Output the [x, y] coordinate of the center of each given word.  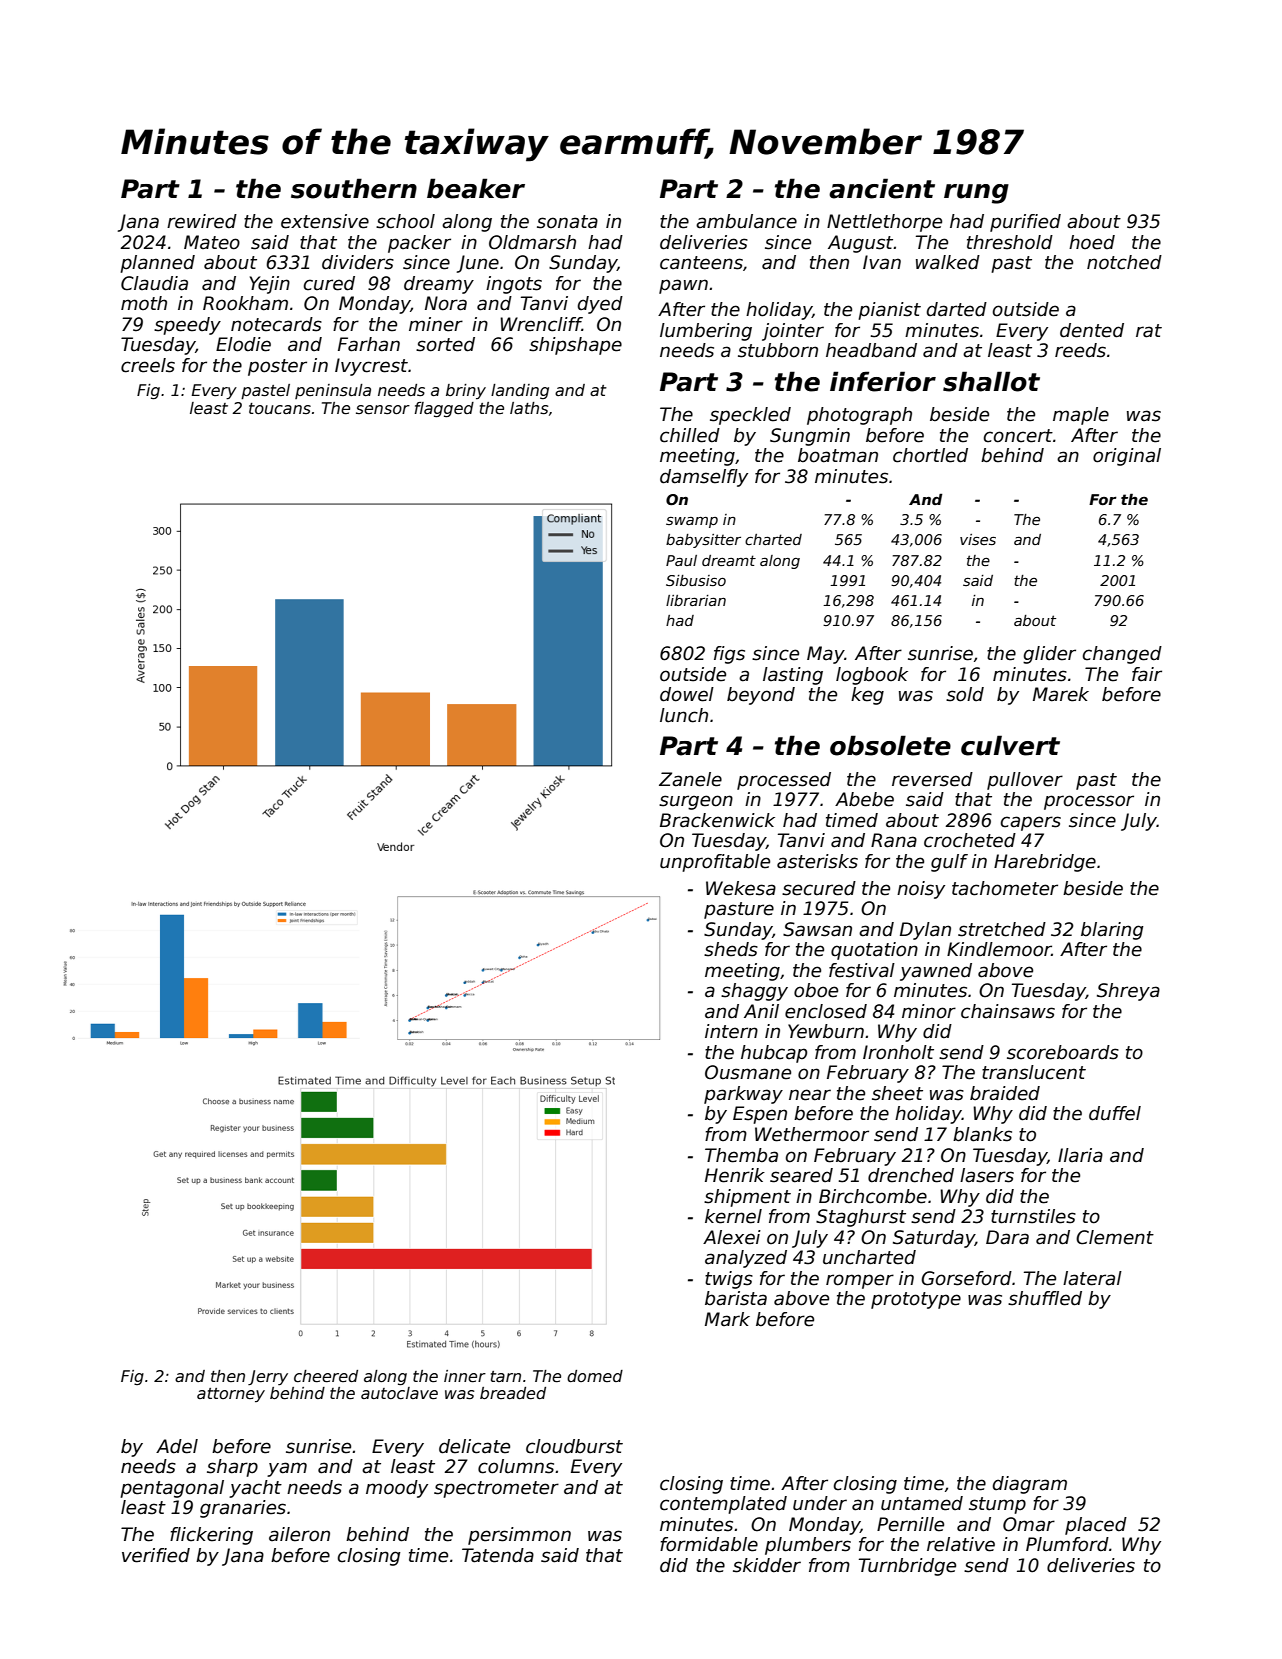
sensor [383, 410]
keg [867, 696]
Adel [177, 1446]
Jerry [268, 1377]
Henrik [735, 1175]
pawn [683, 286]
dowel [687, 694]
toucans [280, 408]
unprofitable [715, 863]
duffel [1115, 1113]
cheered [326, 1376]
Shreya [1128, 992]
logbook [872, 676]
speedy [187, 326]
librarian [696, 600]
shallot [991, 381]
